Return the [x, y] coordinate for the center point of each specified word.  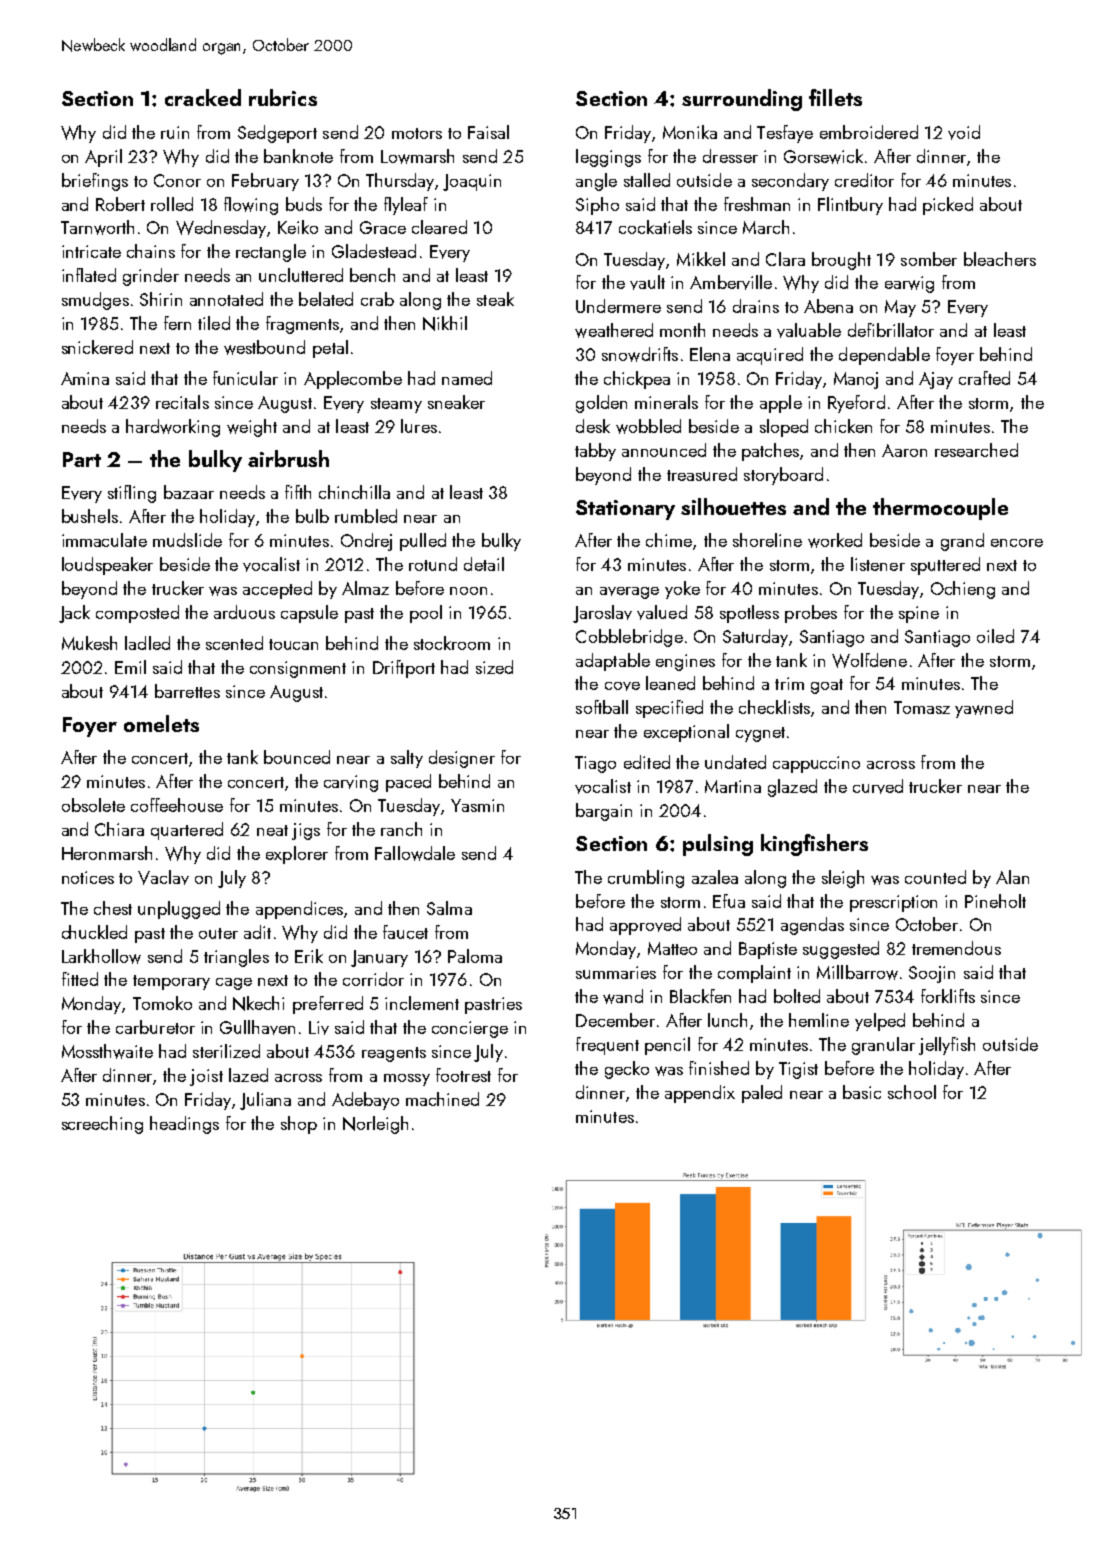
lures [419, 426]
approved [645, 926]
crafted [984, 378]
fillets [835, 97]
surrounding [742, 100]
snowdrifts [640, 354]
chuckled [94, 932]
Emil [130, 667]
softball [602, 707]
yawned [984, 709]
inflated [89, 275]
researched [976, 450]
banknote [298, 156]
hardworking [173, 428]
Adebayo [365, 1101]
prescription [893, 903]
